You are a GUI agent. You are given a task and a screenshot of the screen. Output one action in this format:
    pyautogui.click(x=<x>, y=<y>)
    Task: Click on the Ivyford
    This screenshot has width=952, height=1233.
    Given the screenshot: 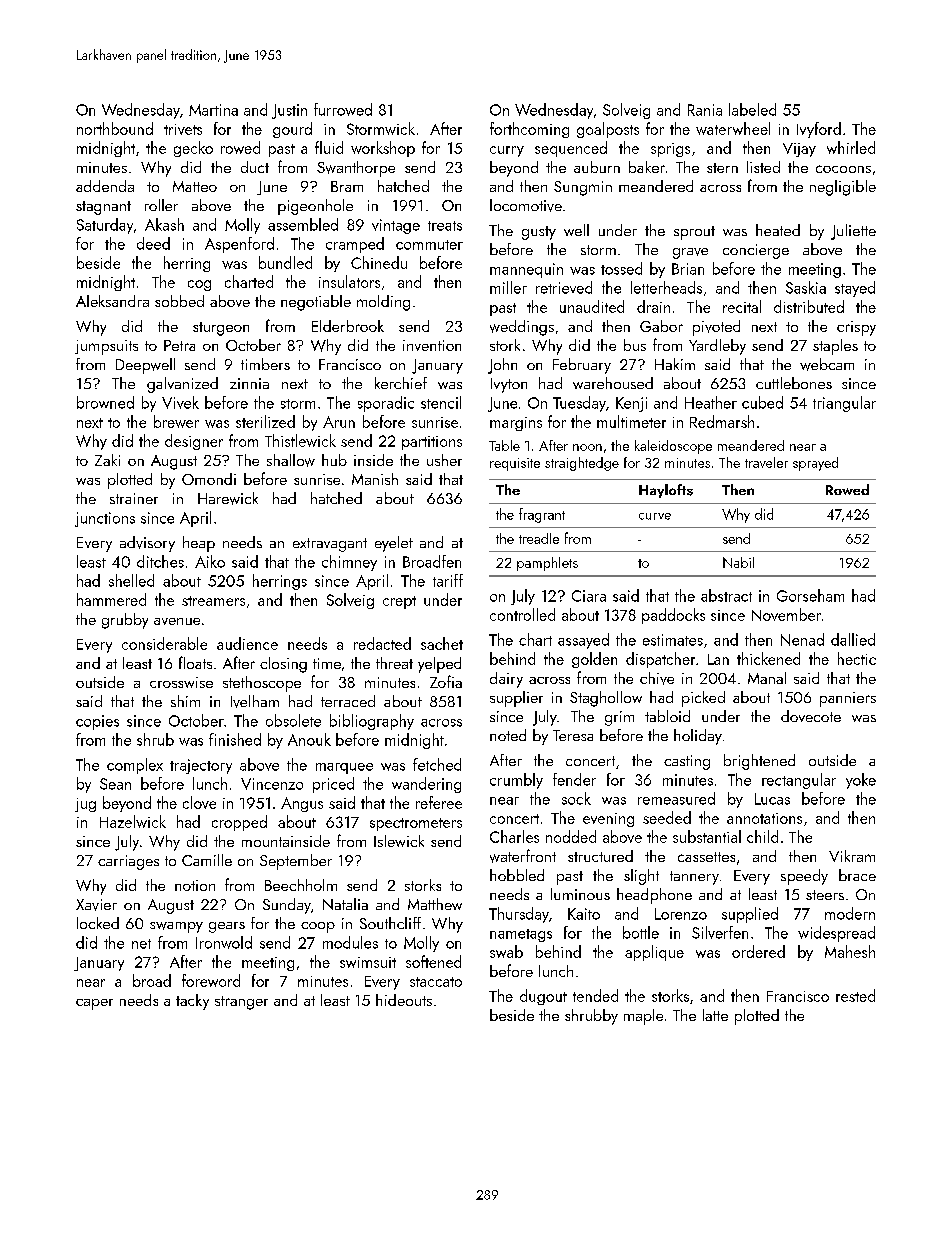 What is the action you would take?
    pyautogui.click(x=819, y=130)
